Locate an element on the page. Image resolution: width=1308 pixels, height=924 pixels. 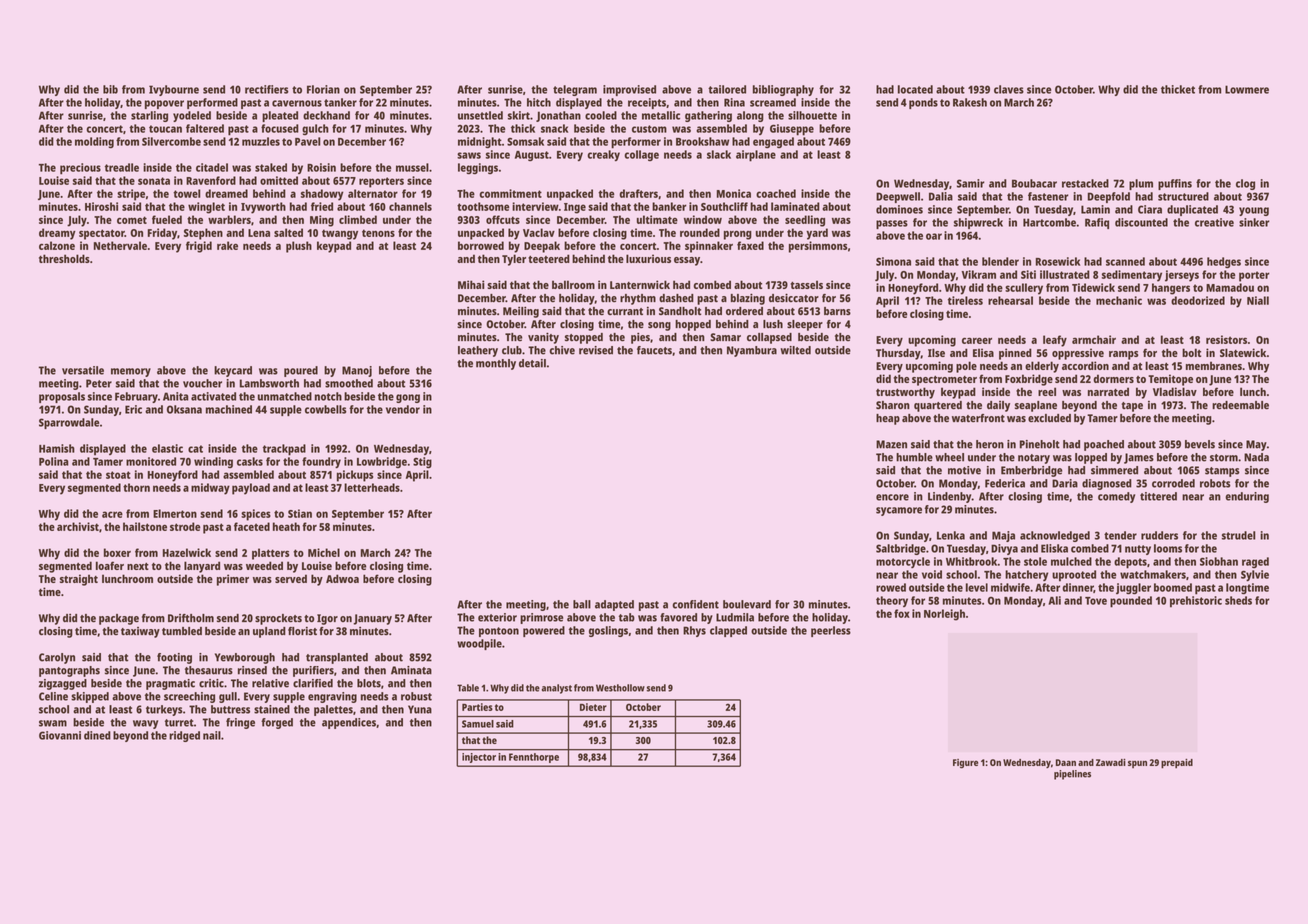
rectifiers is located at coordinates (267, 89).
